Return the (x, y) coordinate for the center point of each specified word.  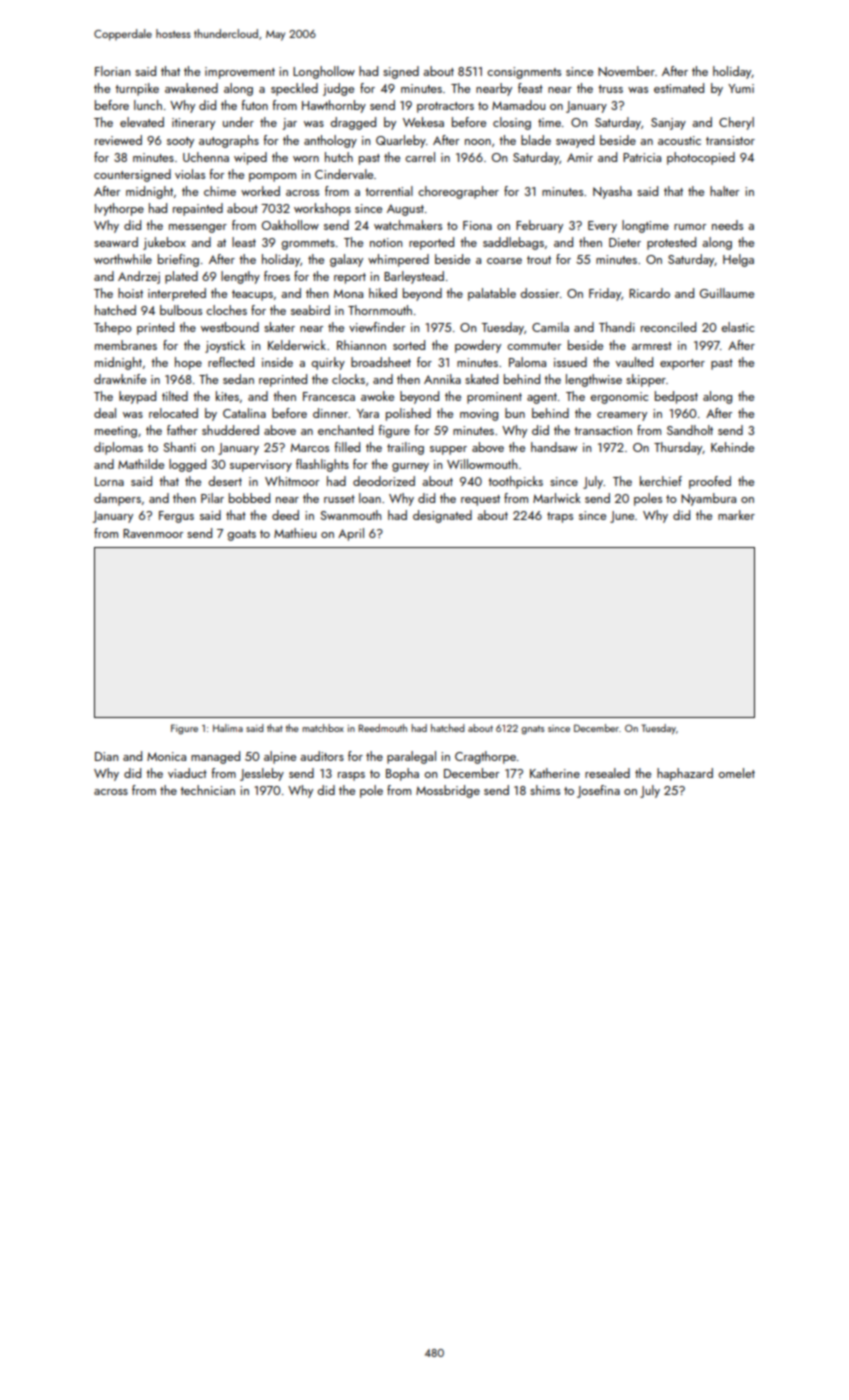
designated (442, 516)
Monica (166, 756)
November (626, 71)
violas (190, 174)
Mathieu (295, 533)
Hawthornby (334, 106)
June (622, 517)
